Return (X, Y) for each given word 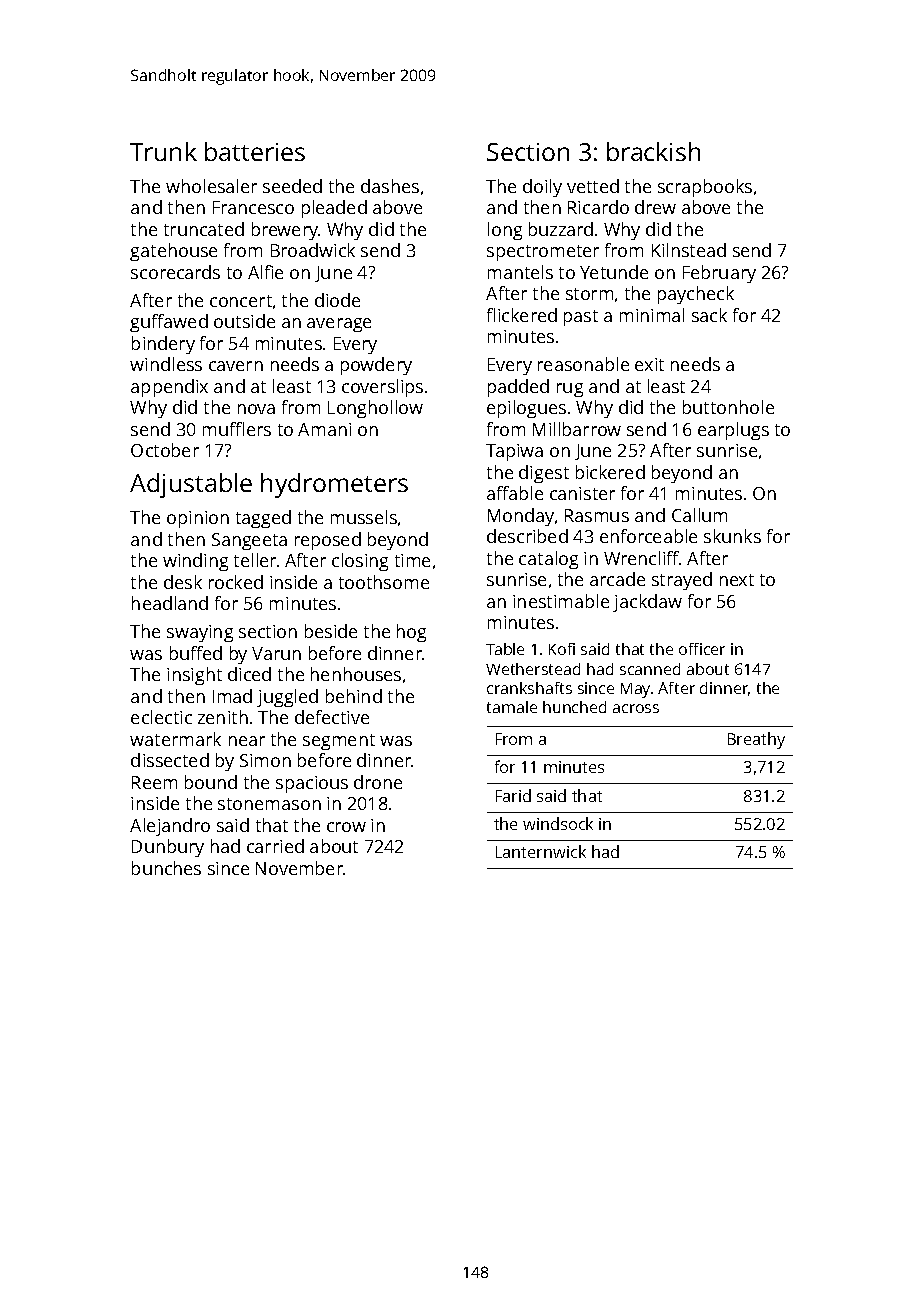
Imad (232, 696)
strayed (682, 581)
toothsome (384, 582)
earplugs (733, 431)
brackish (653, 151)
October (165, 450)
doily (542, 188)
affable (515, 493)
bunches (166, 868)
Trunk (163, 151)
